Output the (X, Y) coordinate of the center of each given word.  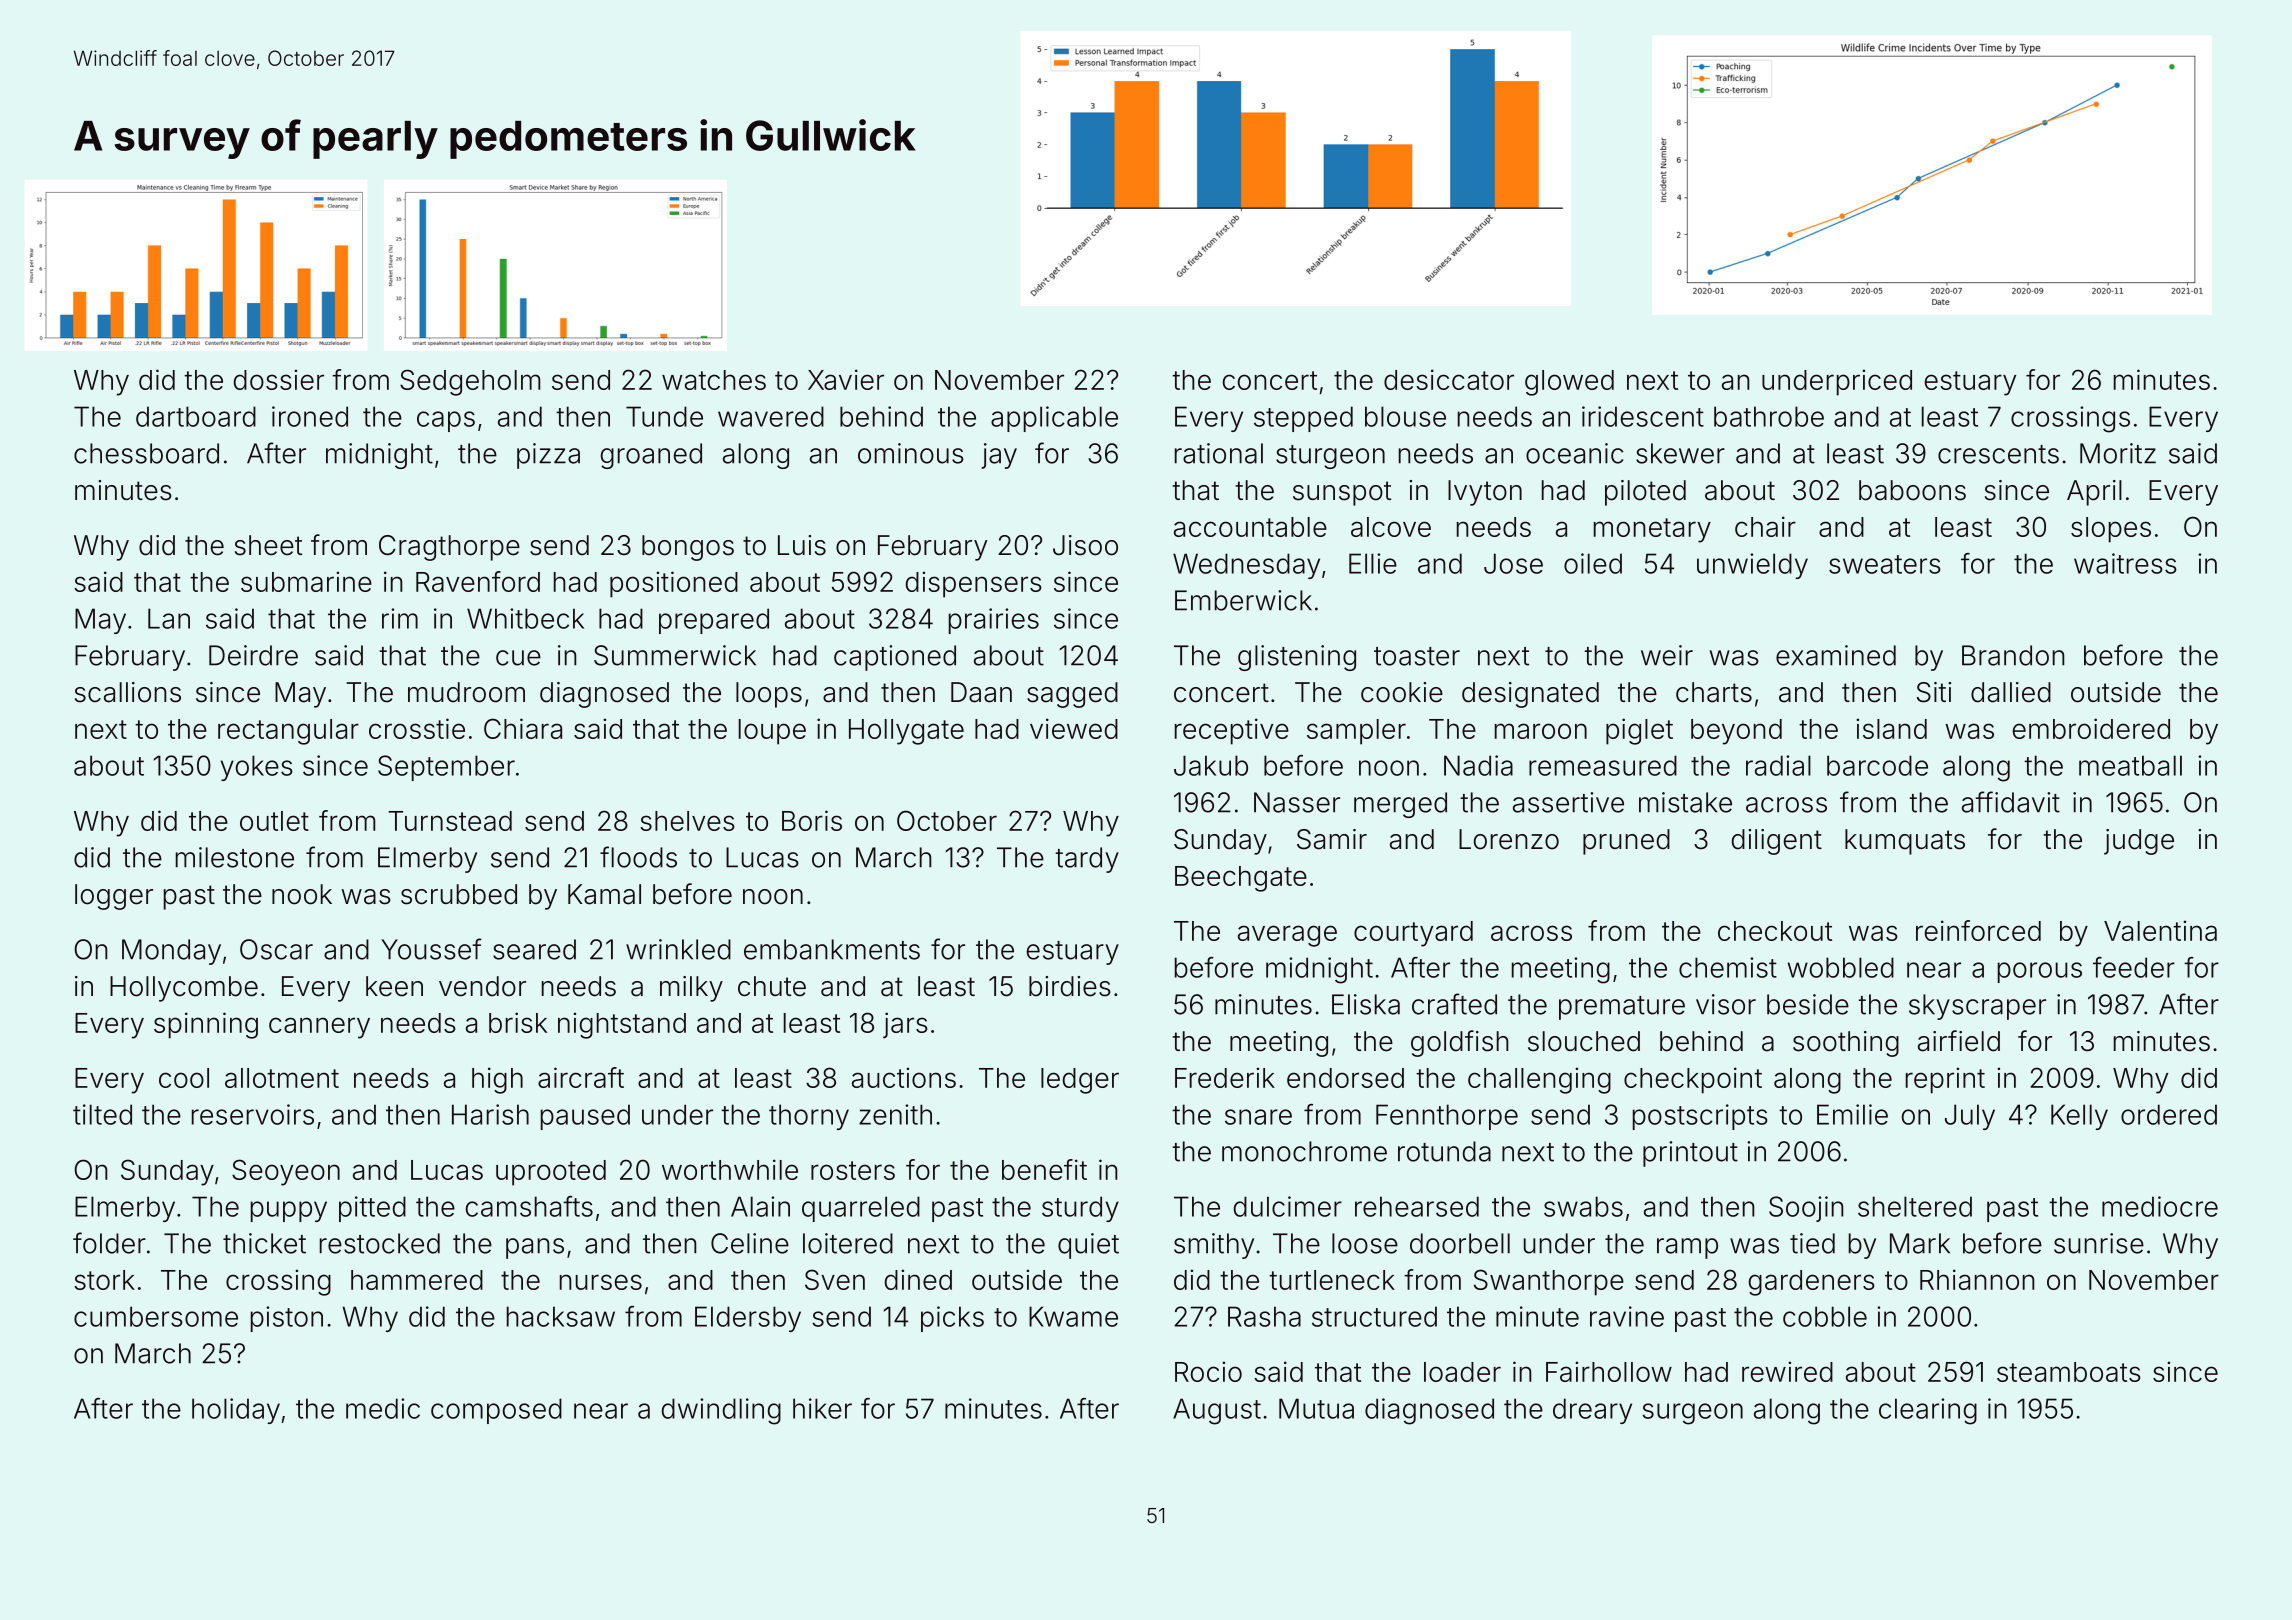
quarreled (861, 1209)
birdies (1070, 986)
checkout (1775, 931)
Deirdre (253, 655)
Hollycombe (184, 989)
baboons (1912, 490)
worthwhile (730, 1169)
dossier (279, 379)
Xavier (846, 379)
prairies (994, 621)
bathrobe (1769, 416)
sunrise (2099, 1243)
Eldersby (748, 1319)
